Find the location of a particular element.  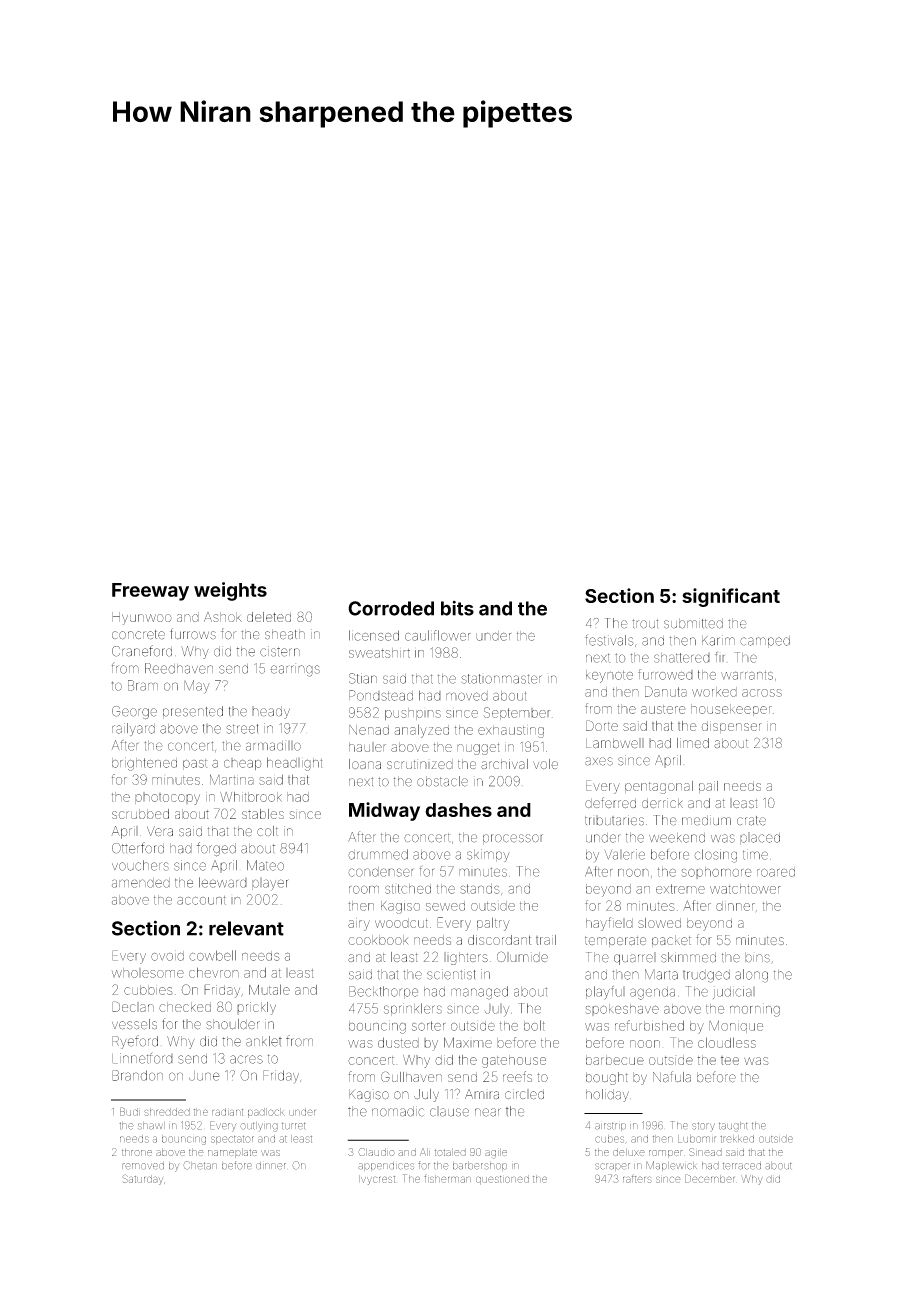

George is located at coordinates (134, 713).
